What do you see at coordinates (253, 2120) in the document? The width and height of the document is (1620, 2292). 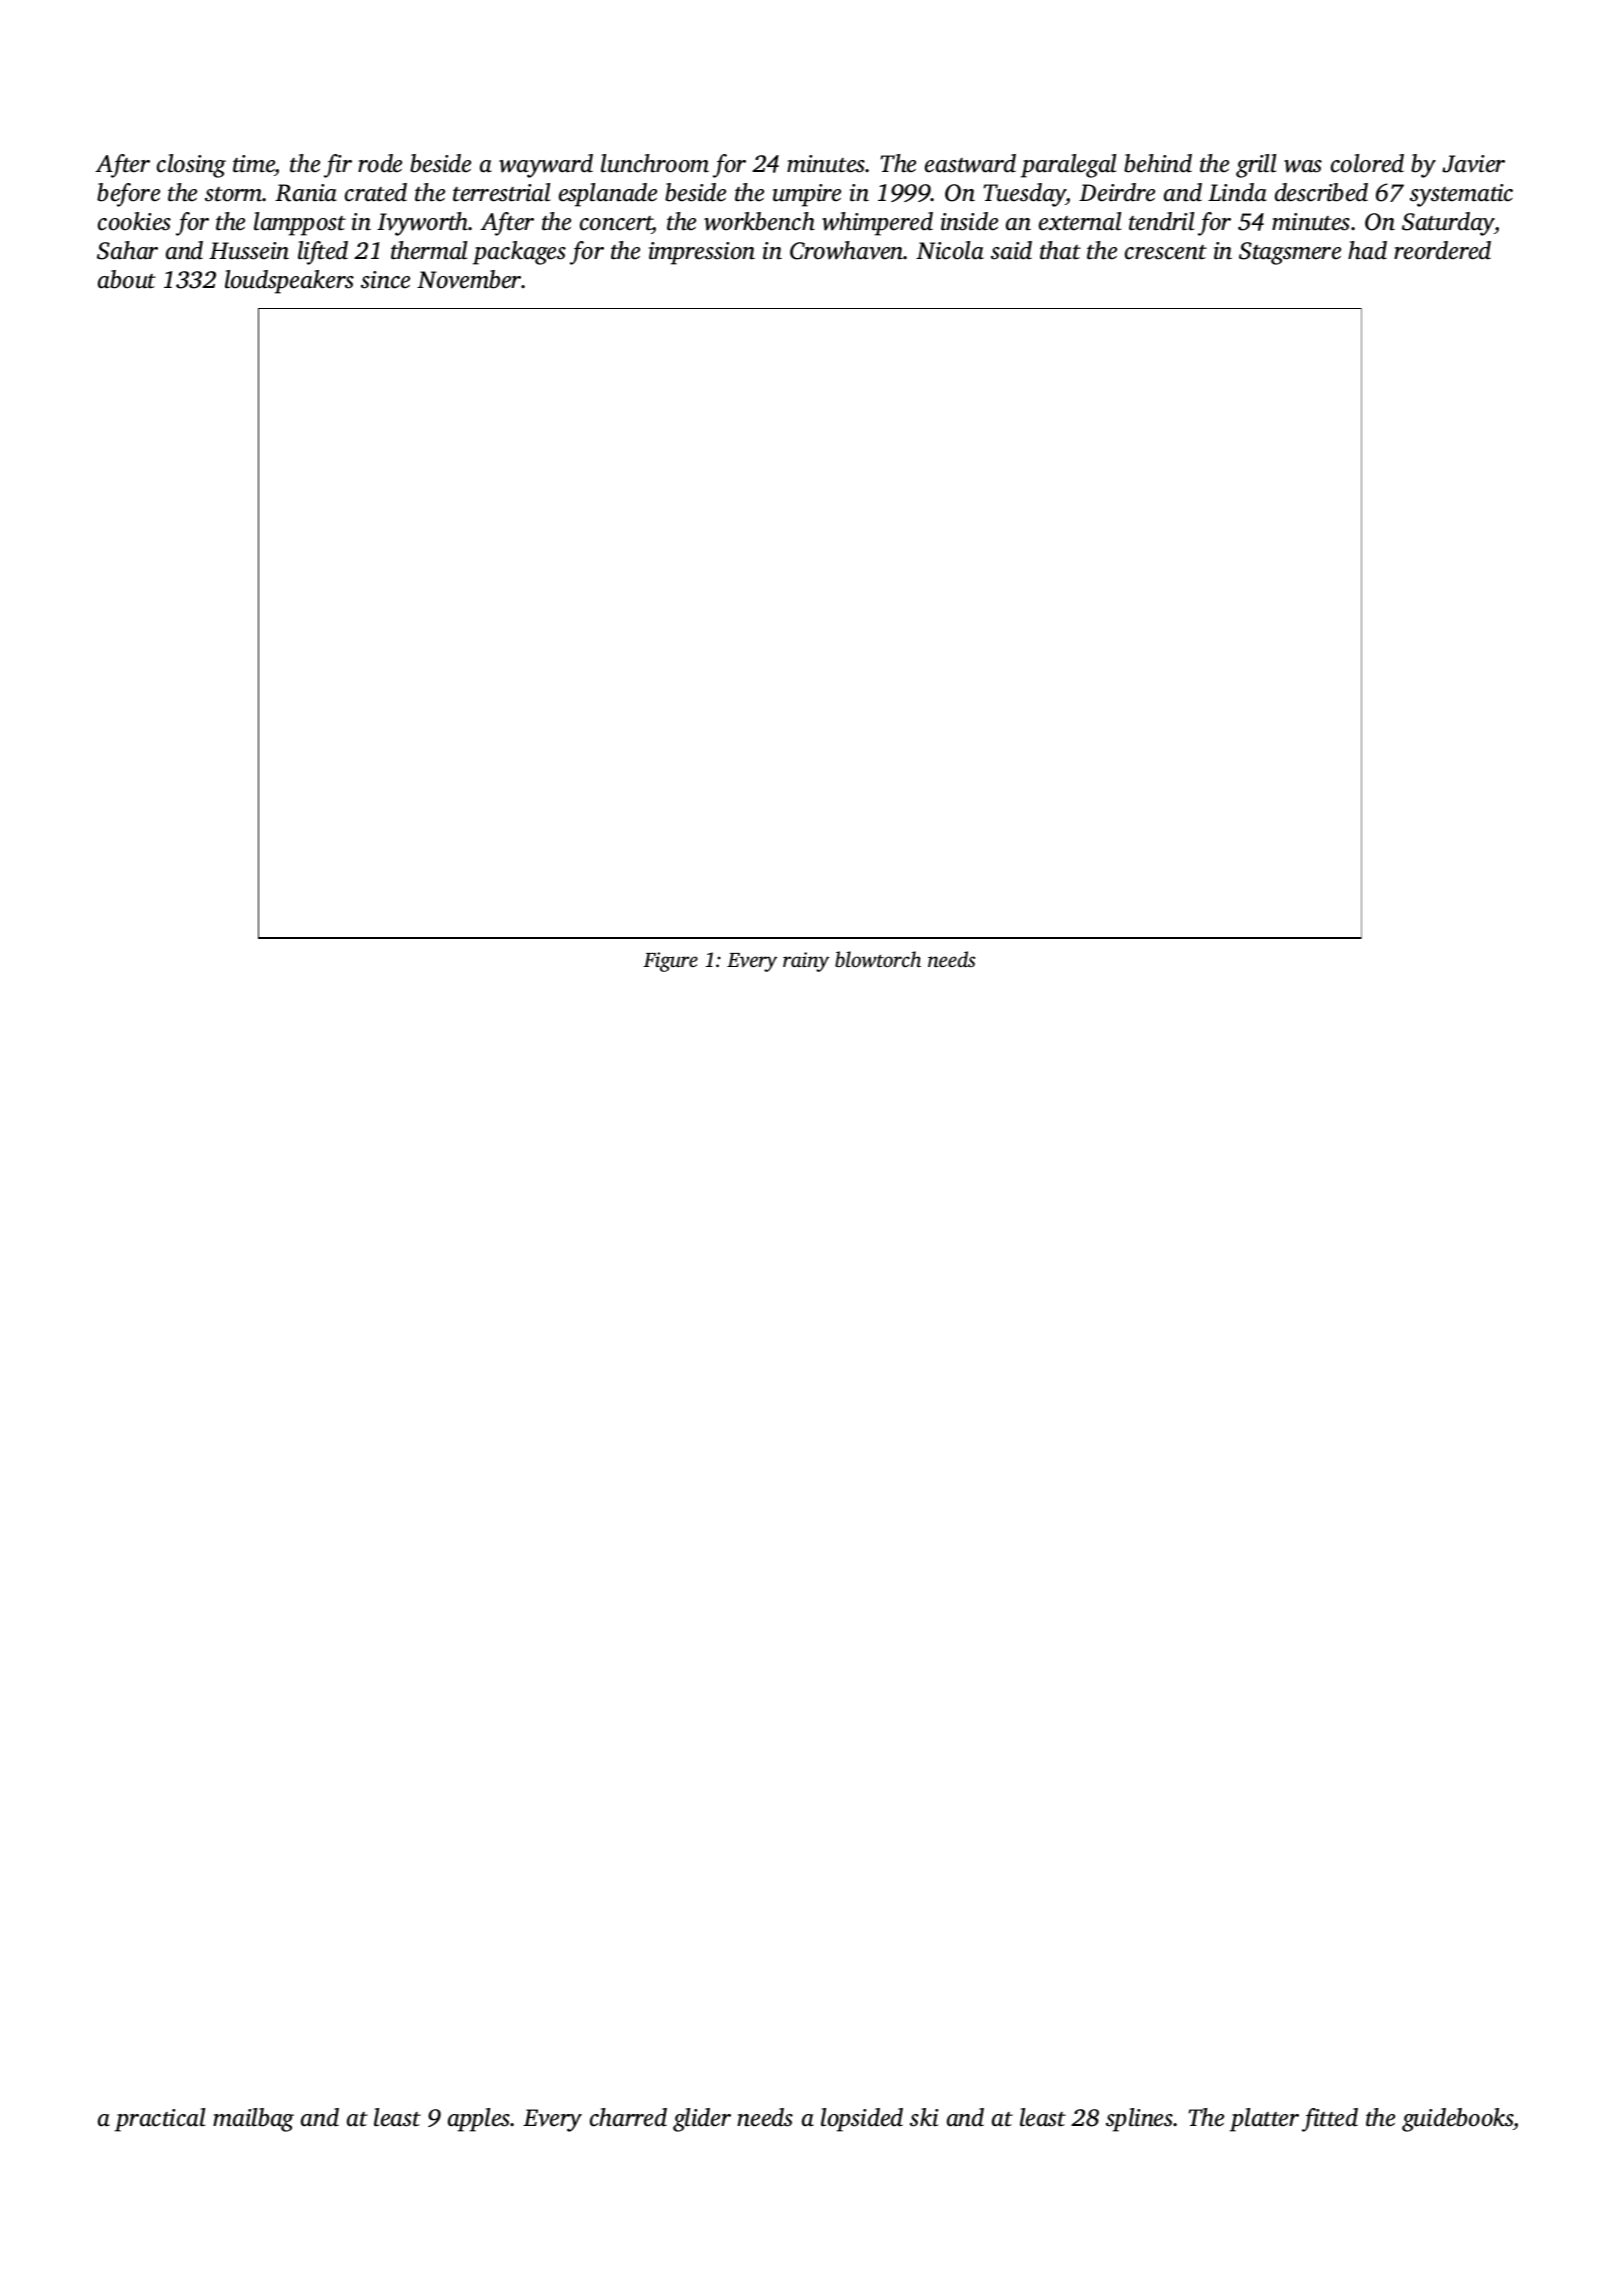 I see `mailbag` at bounding box center [253, 2120].
